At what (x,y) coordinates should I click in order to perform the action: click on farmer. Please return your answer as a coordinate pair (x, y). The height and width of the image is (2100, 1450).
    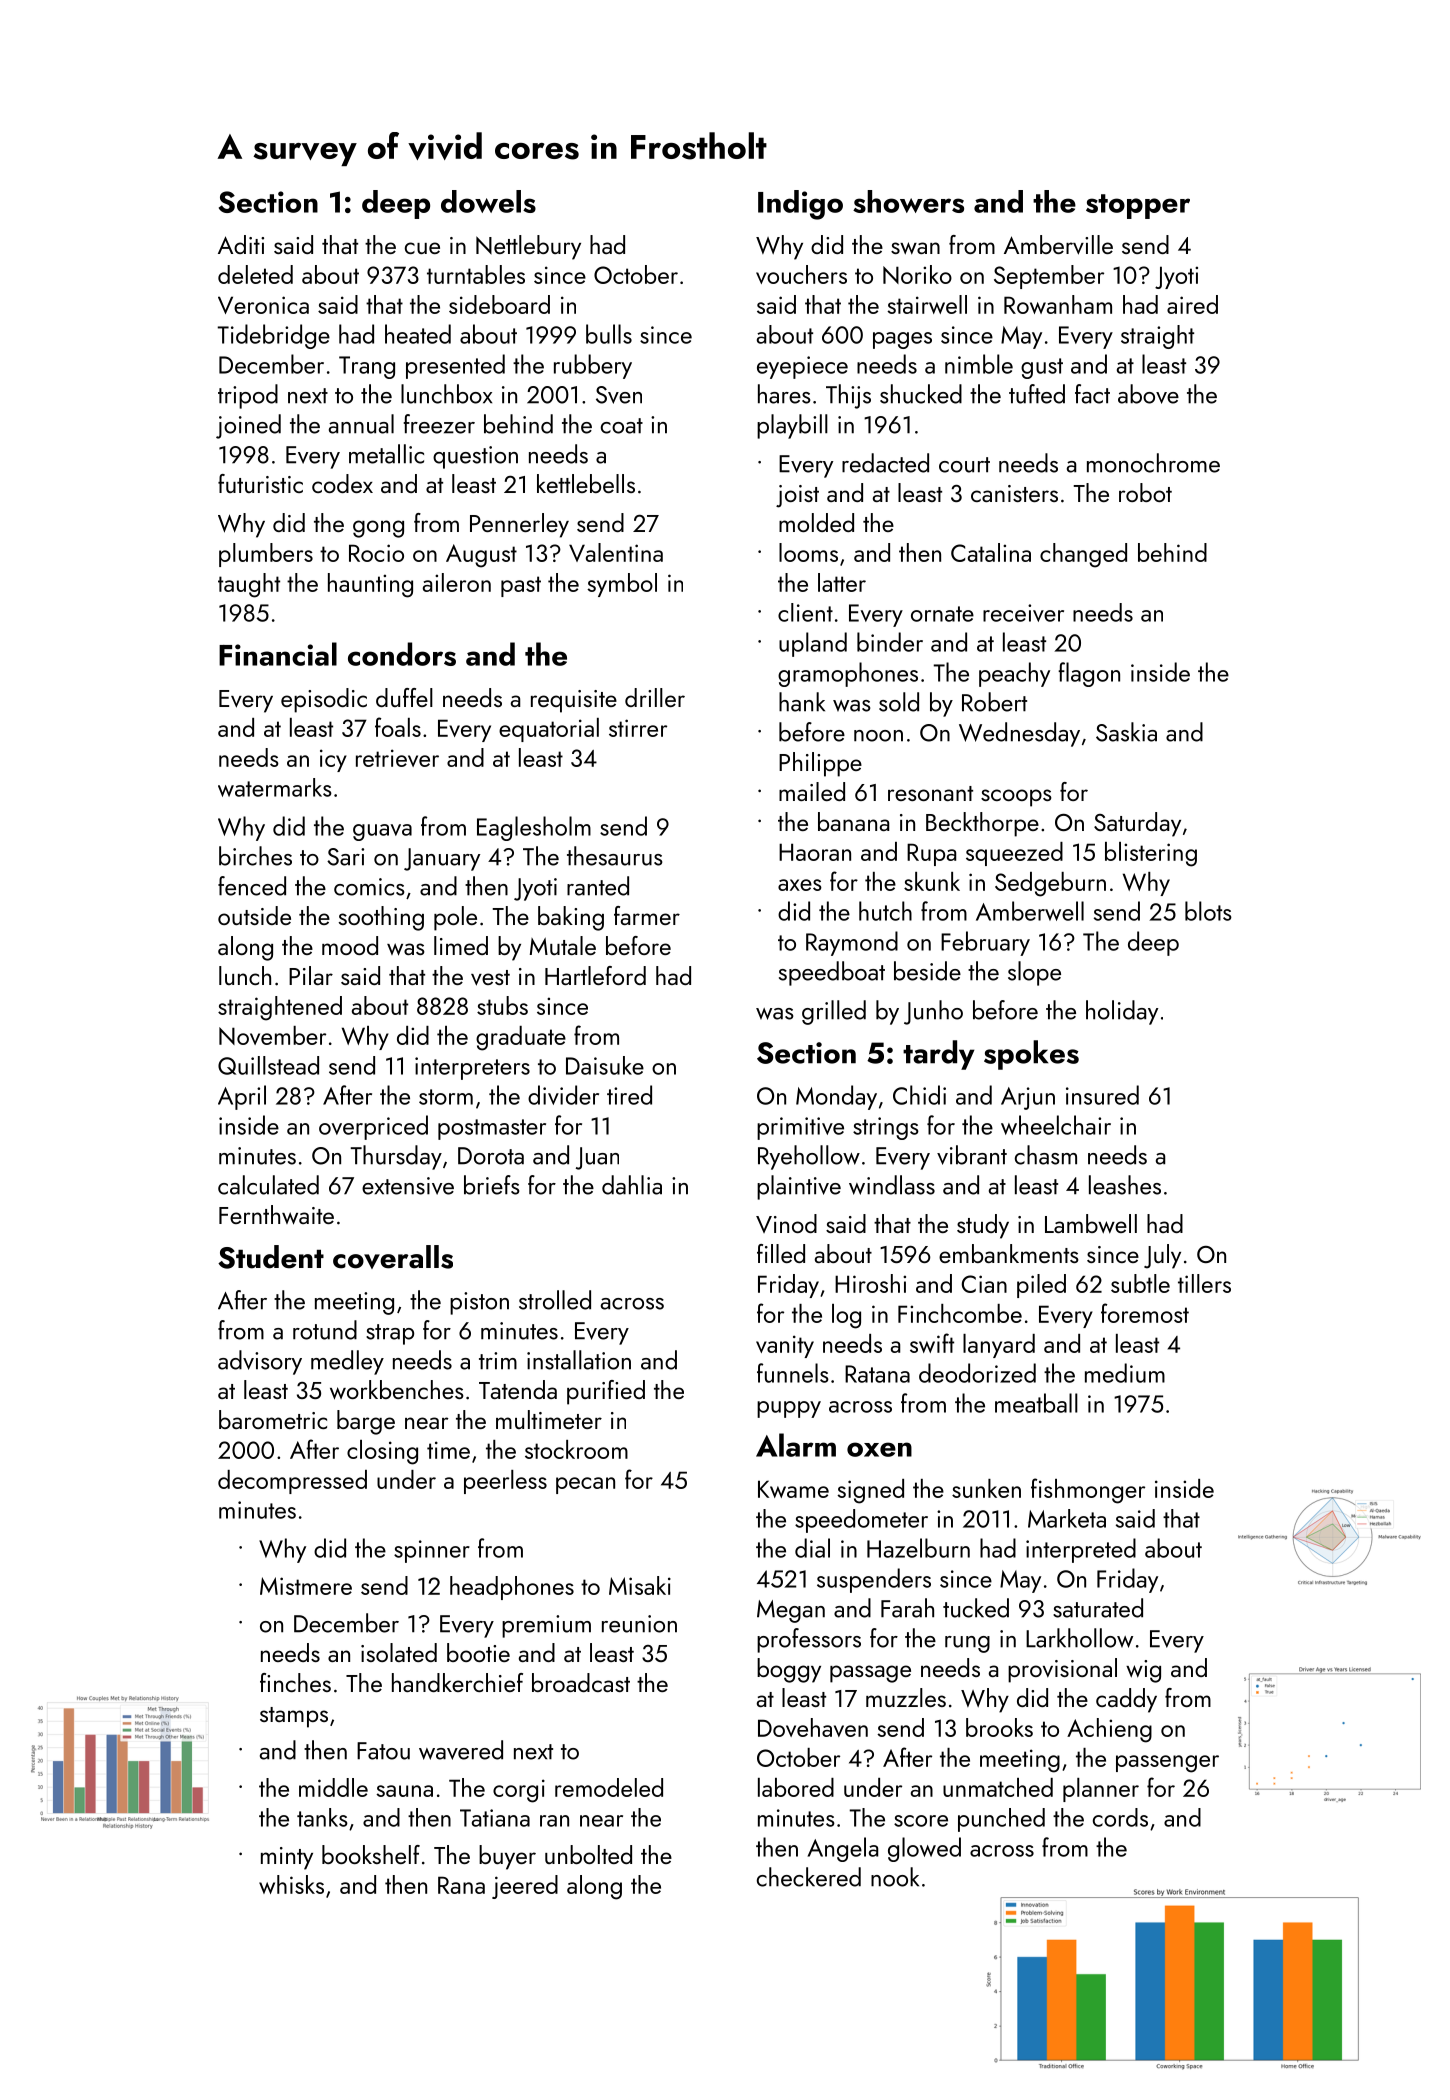
    Looking at the image, I should click on (647, 915).
